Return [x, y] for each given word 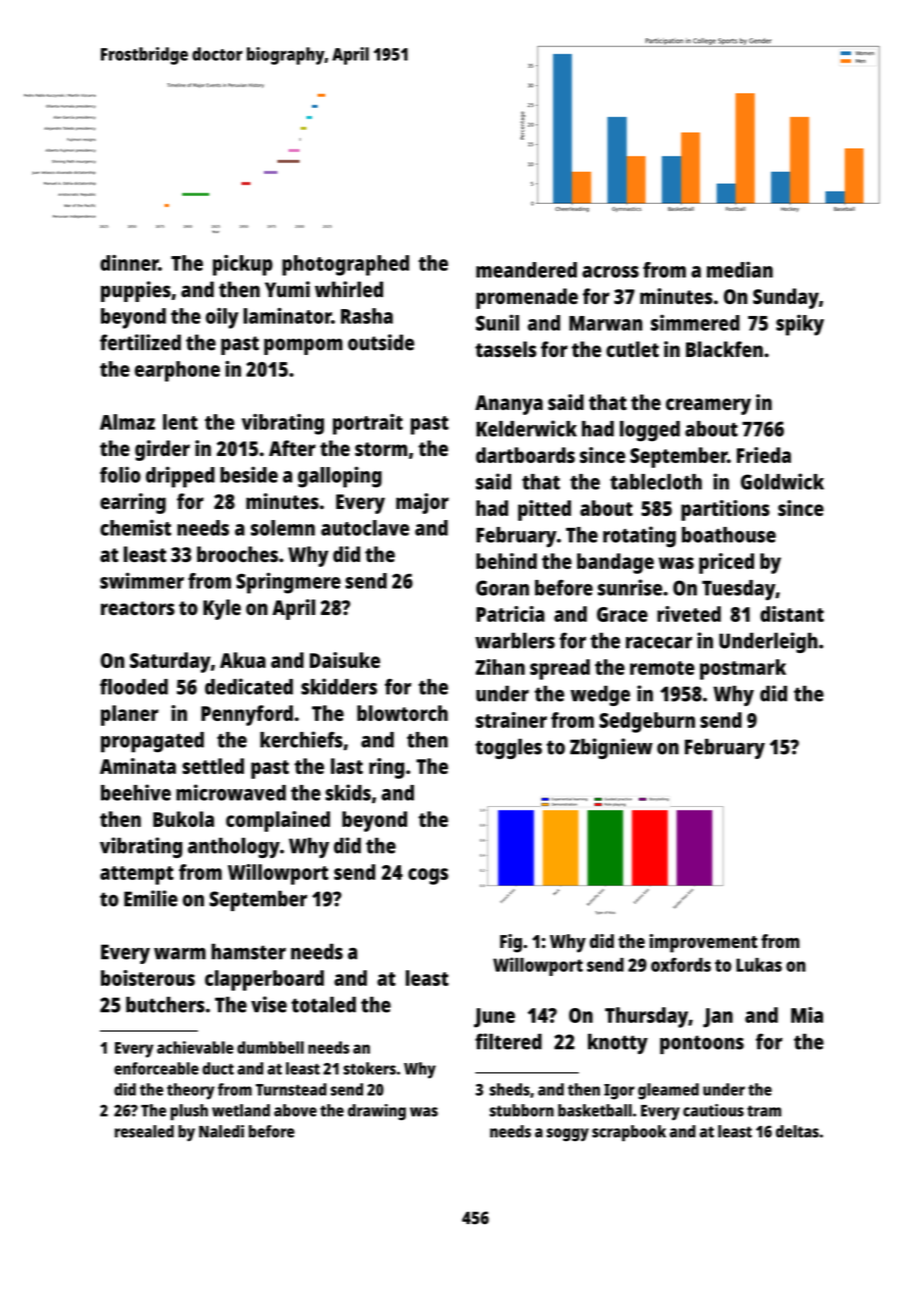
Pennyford [247, 715]
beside [249, 474]
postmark [743, 669]
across [610, 272]
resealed [144, 1131]
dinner [129, 263]
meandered [526, 270]
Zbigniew [611, 748]
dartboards [525, 455]
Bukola [183, 819]
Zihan [500, 667]
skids [348, 792]
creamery [708, 406]
